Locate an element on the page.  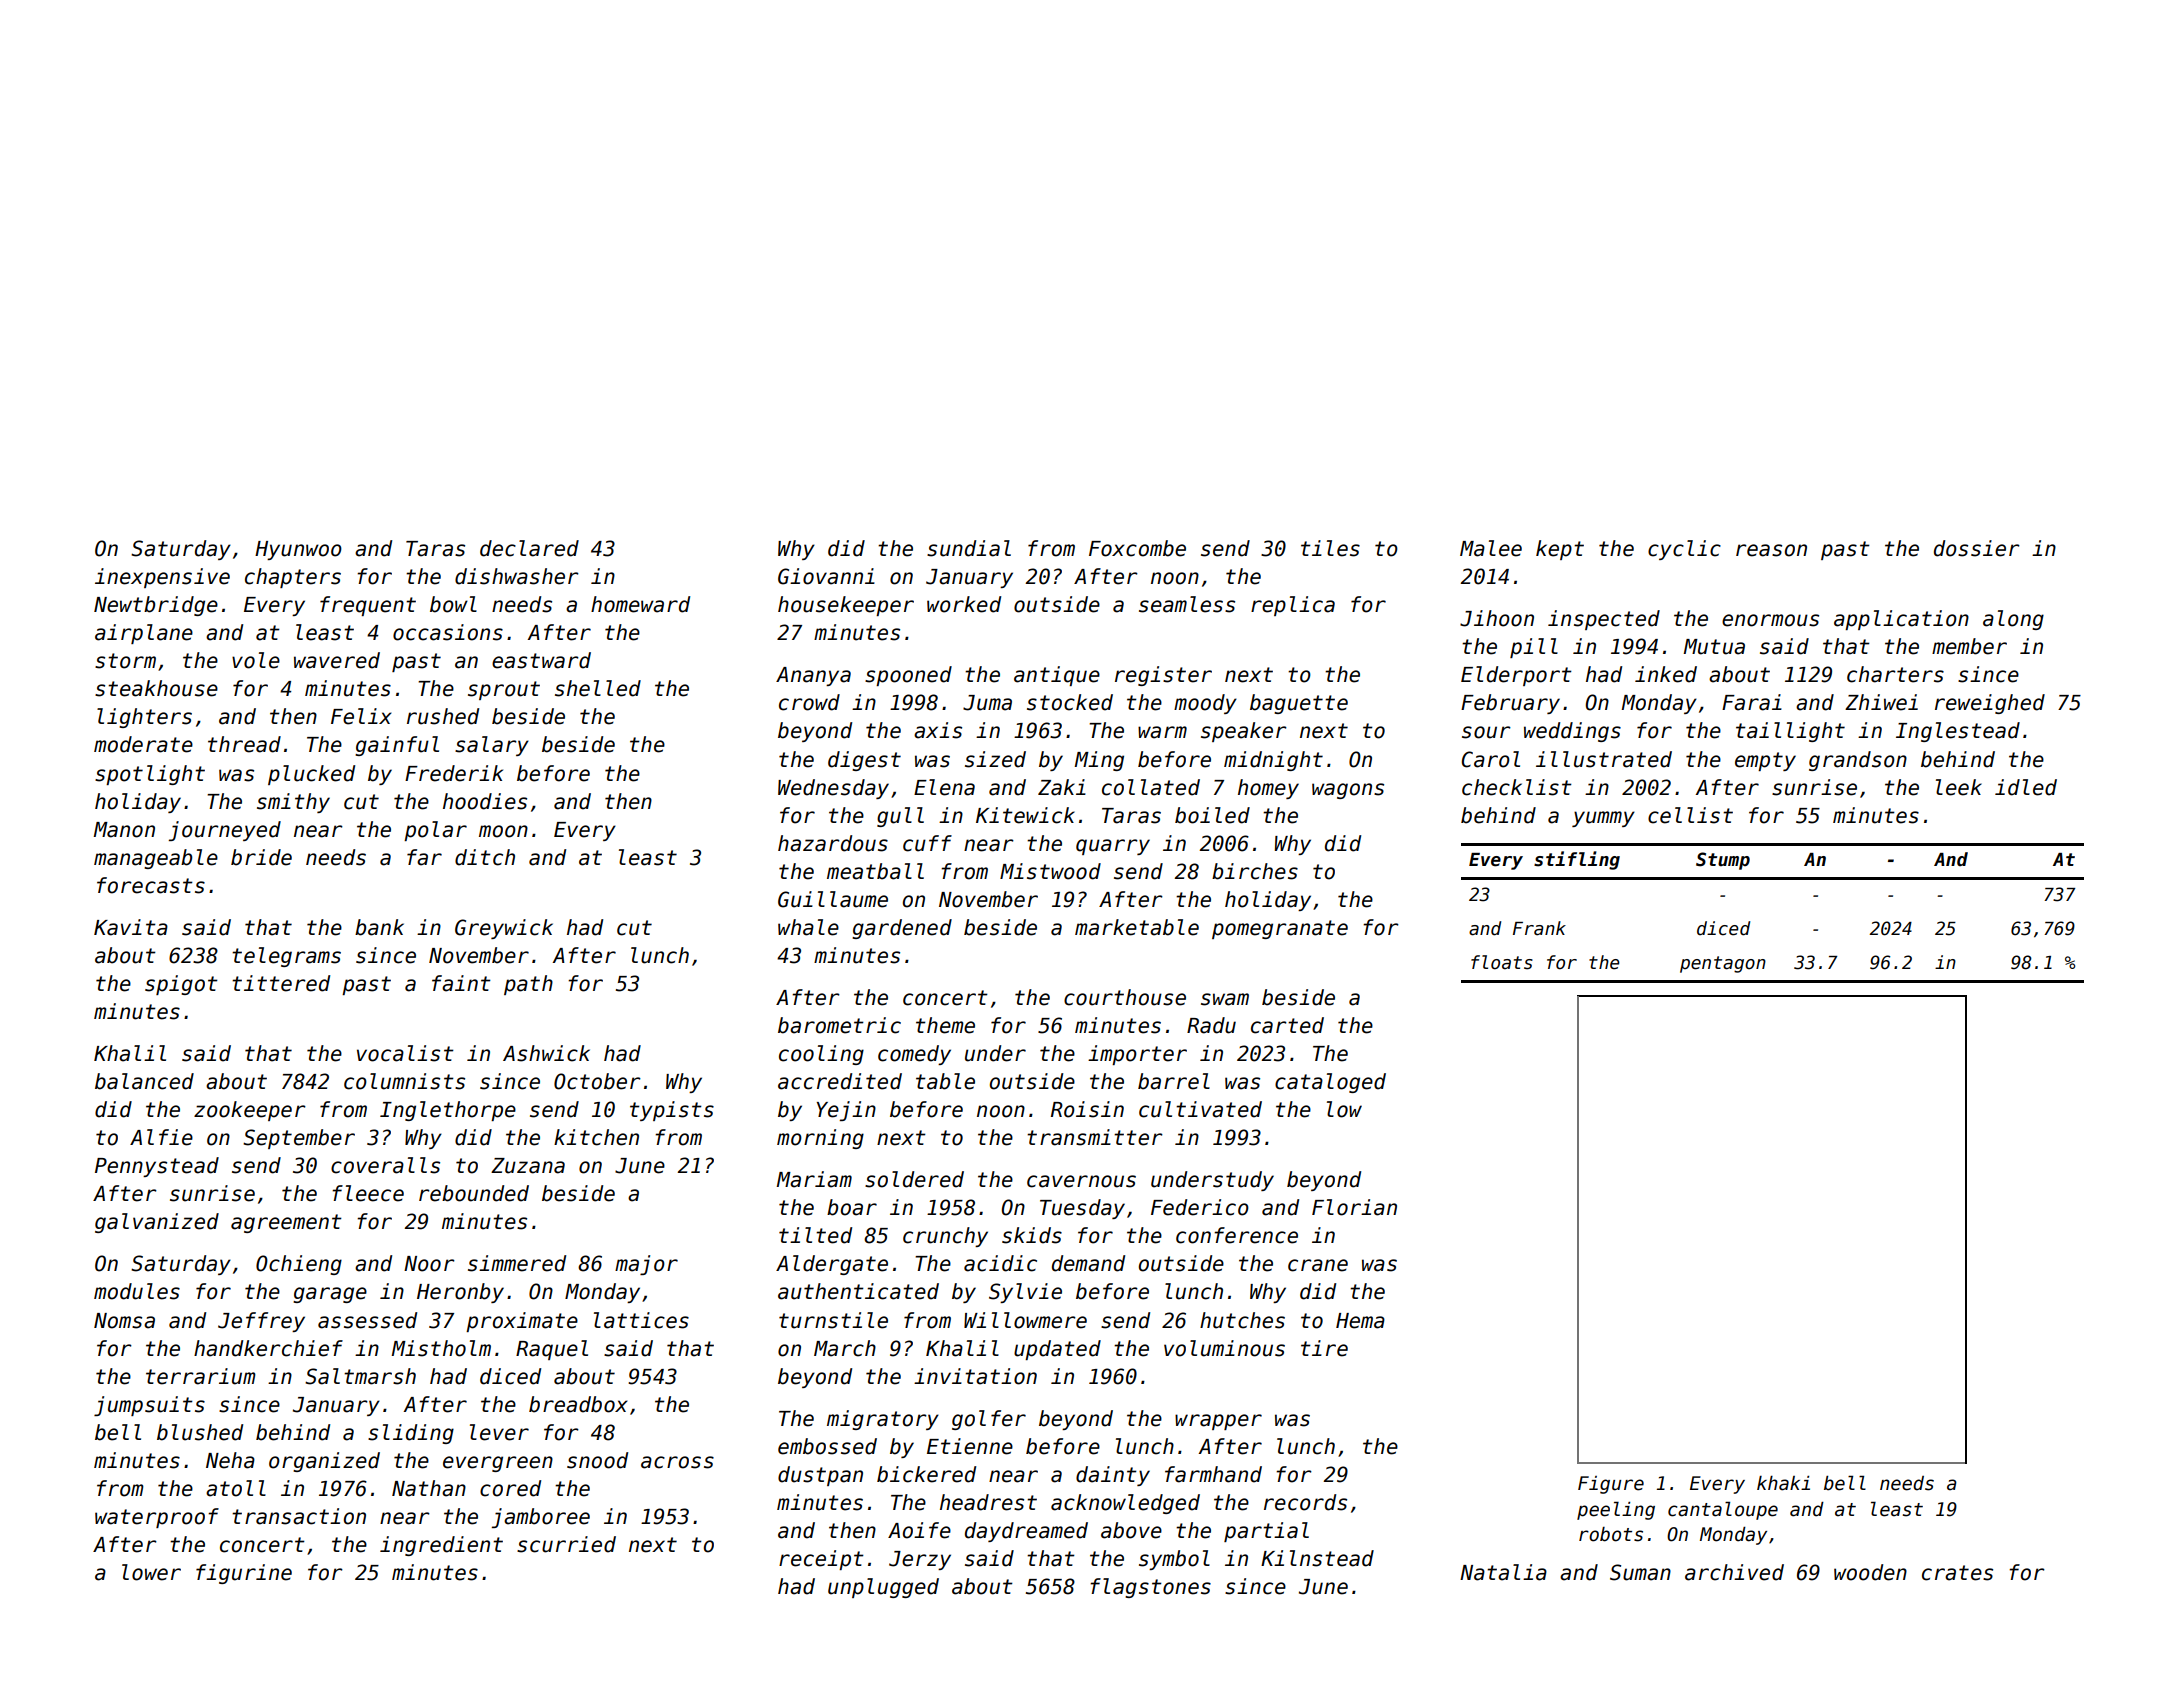
chapters is located at coordinates (293, 578).
